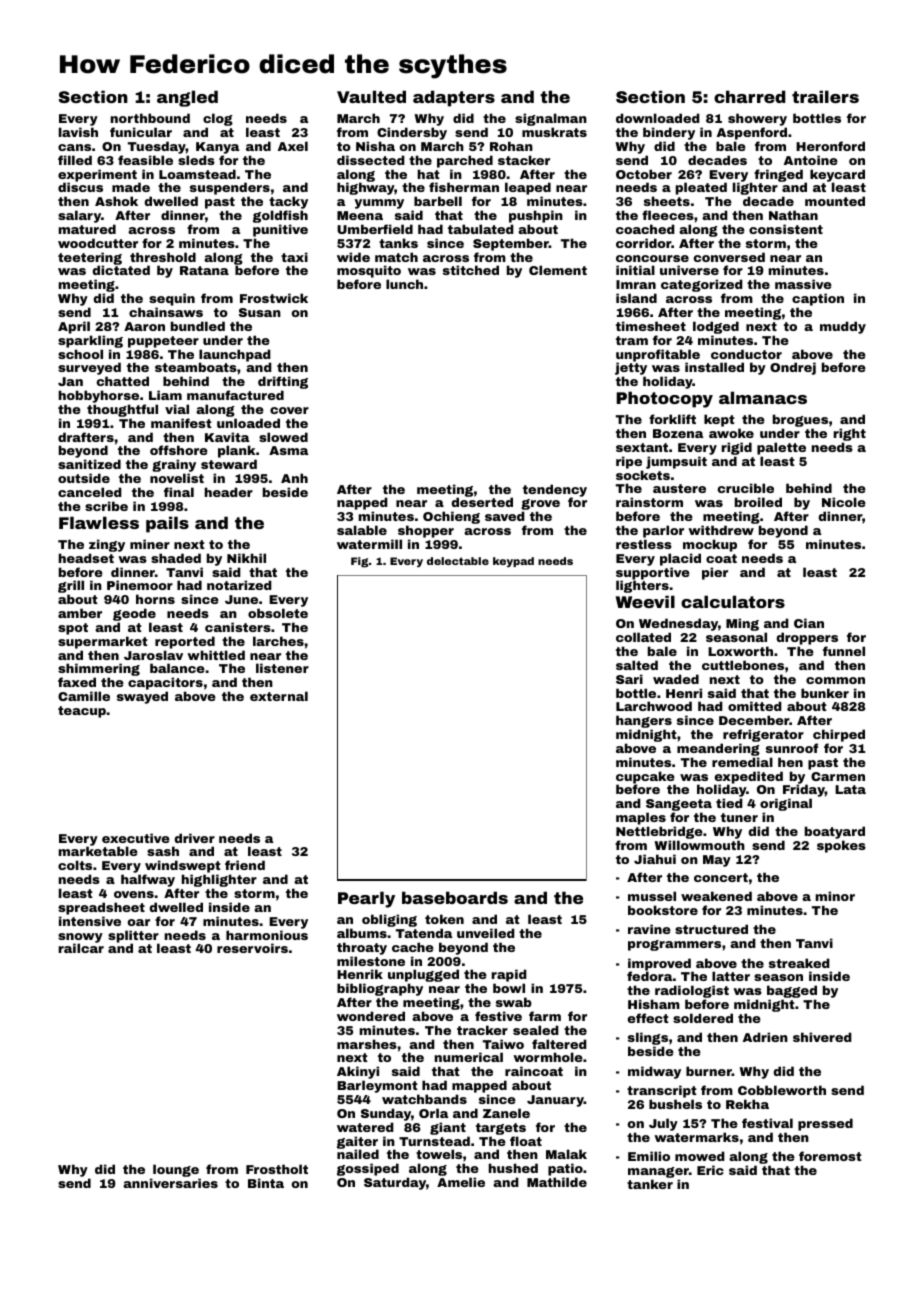 The width and height of the screenshot is (924, 1308). What do you see at coordinates (176, 1170) in the screenshot?
I see `lounge` at bounding box center [176, 1170].
